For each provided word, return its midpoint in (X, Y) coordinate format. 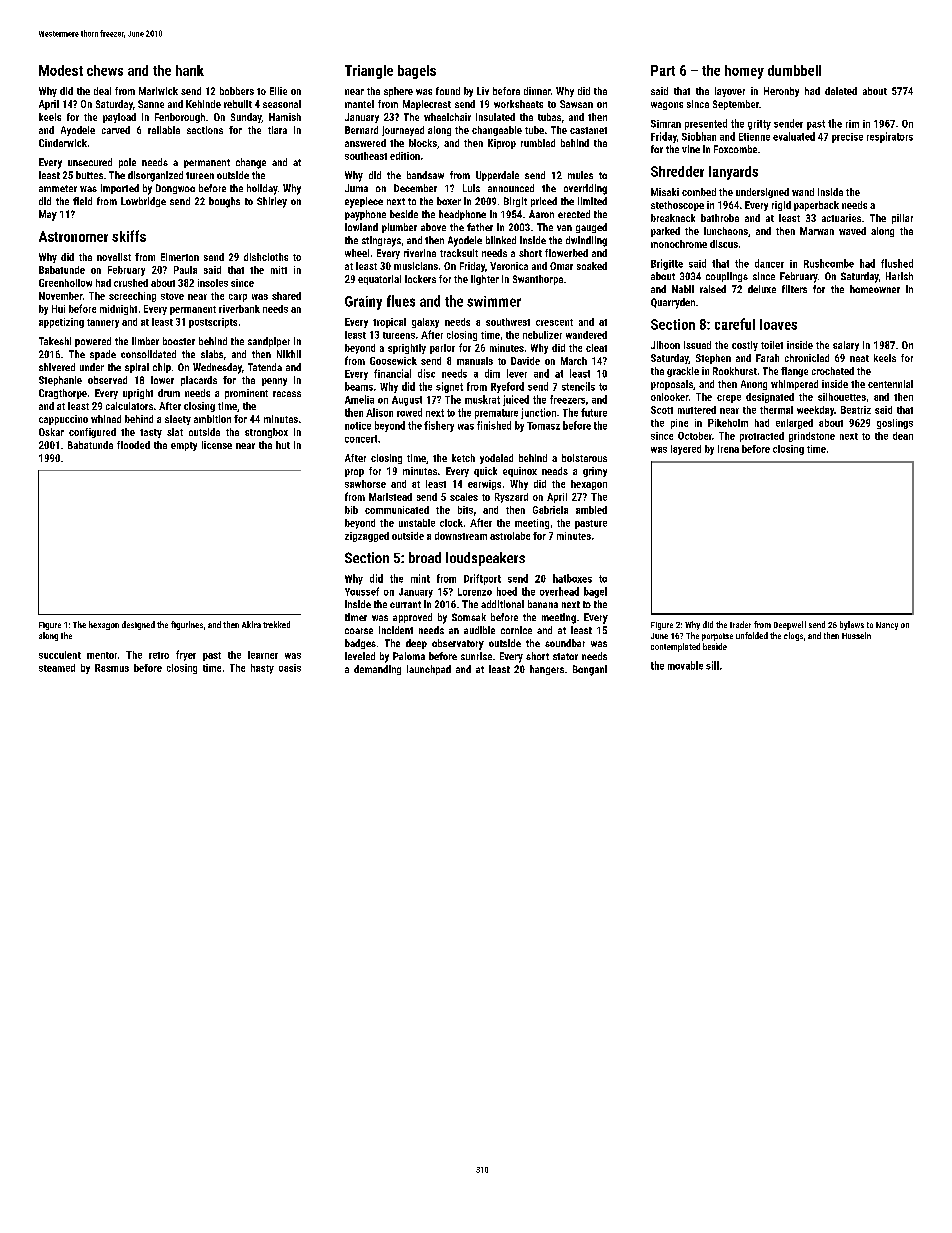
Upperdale (497, 176)
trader (740, 624)
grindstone (812, 437)
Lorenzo (475, 592)
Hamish (285, 117)
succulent (60, 655)
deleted (841, 91)
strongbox (266, 433)
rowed (409, 412)
